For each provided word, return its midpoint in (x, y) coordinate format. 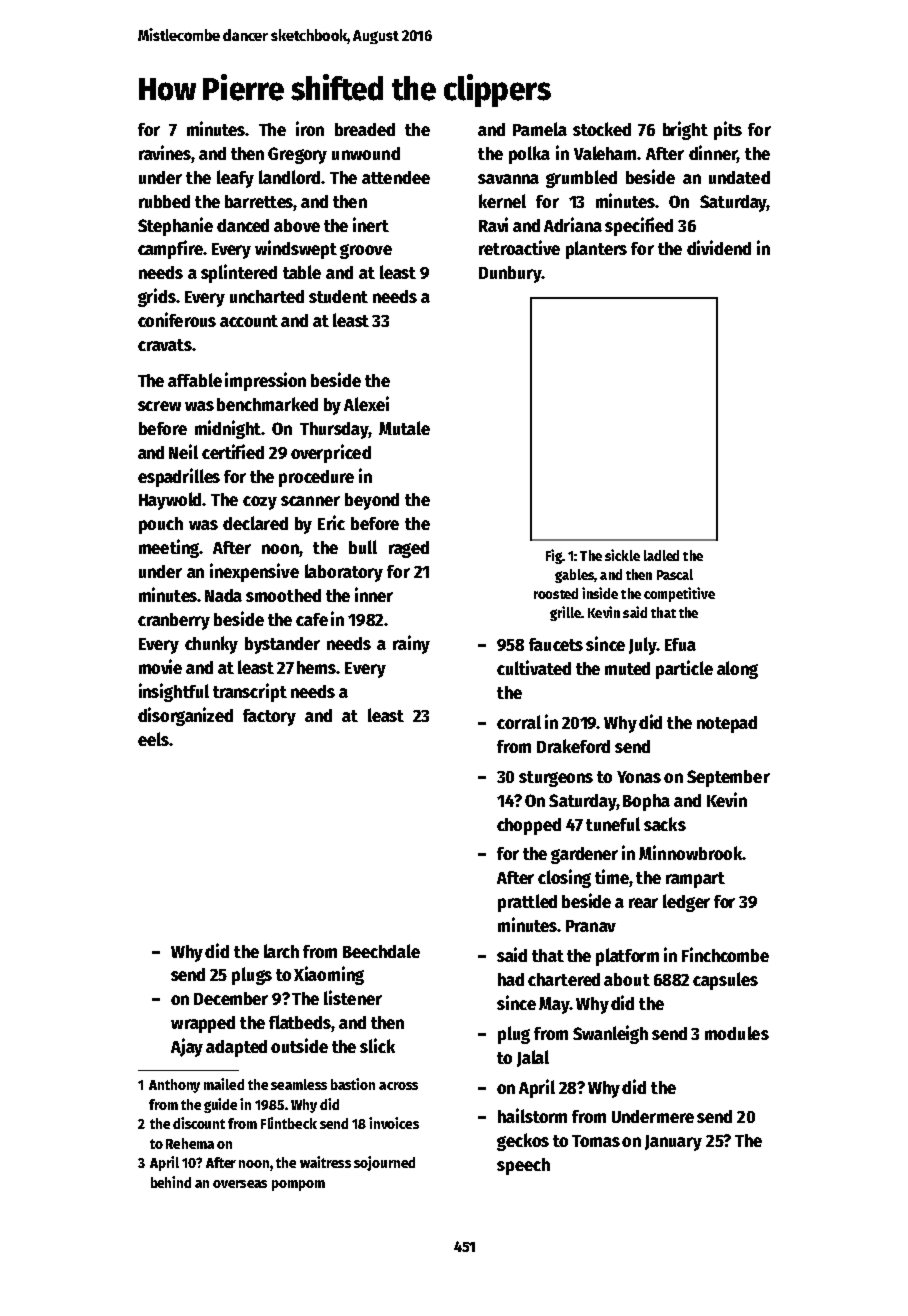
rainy (411, 644)
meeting (169, 548)
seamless (299, 1084)
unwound (366, 153)
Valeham (605, 153)
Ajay (187, 1047)
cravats (165, 345)
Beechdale (381, 951)
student (338, 296)
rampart (695, 880)
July (643, 646)
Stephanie (175, 226)
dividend (719, 247)
